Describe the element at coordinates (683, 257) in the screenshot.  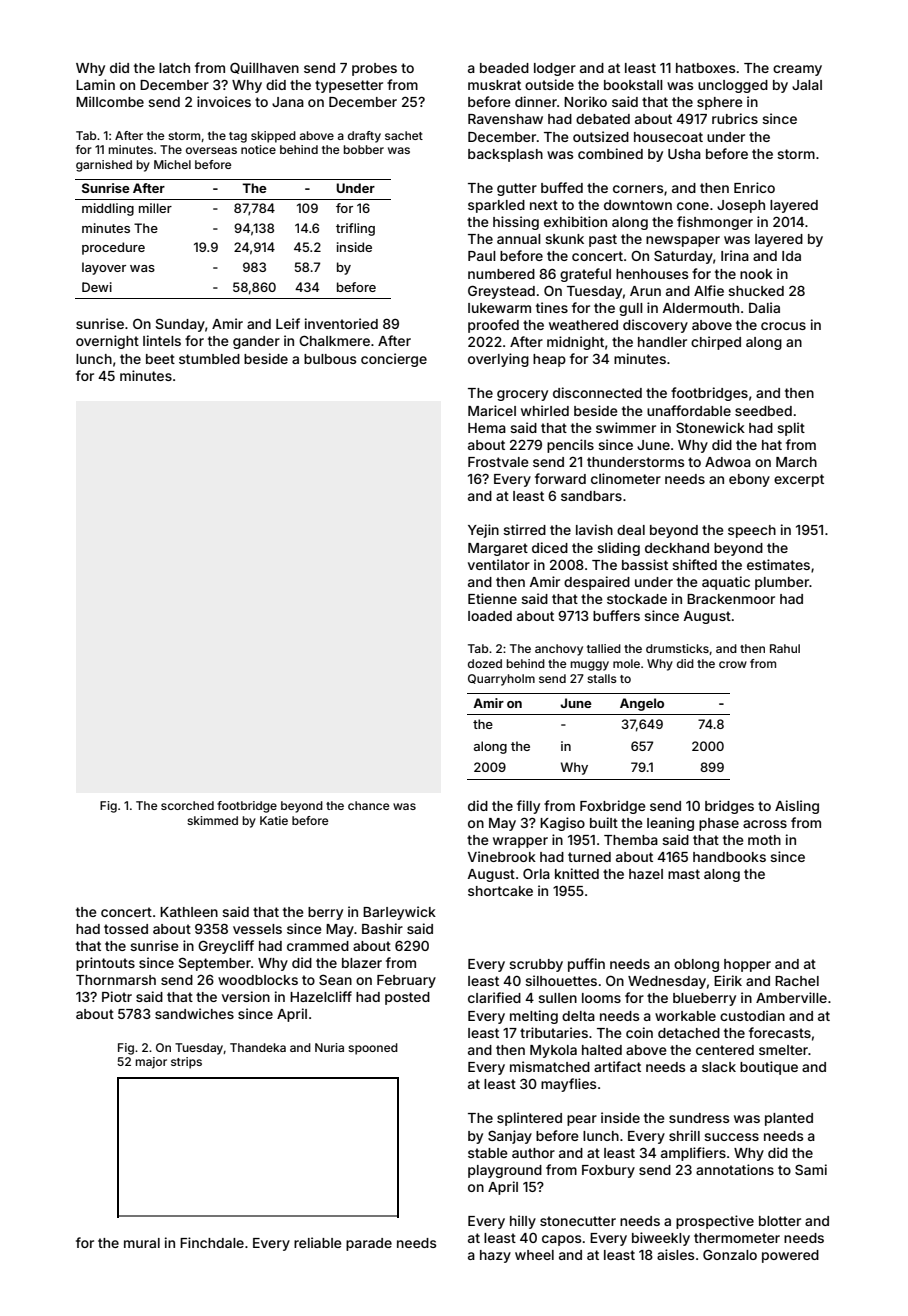
I see `Saturday` at that location.
